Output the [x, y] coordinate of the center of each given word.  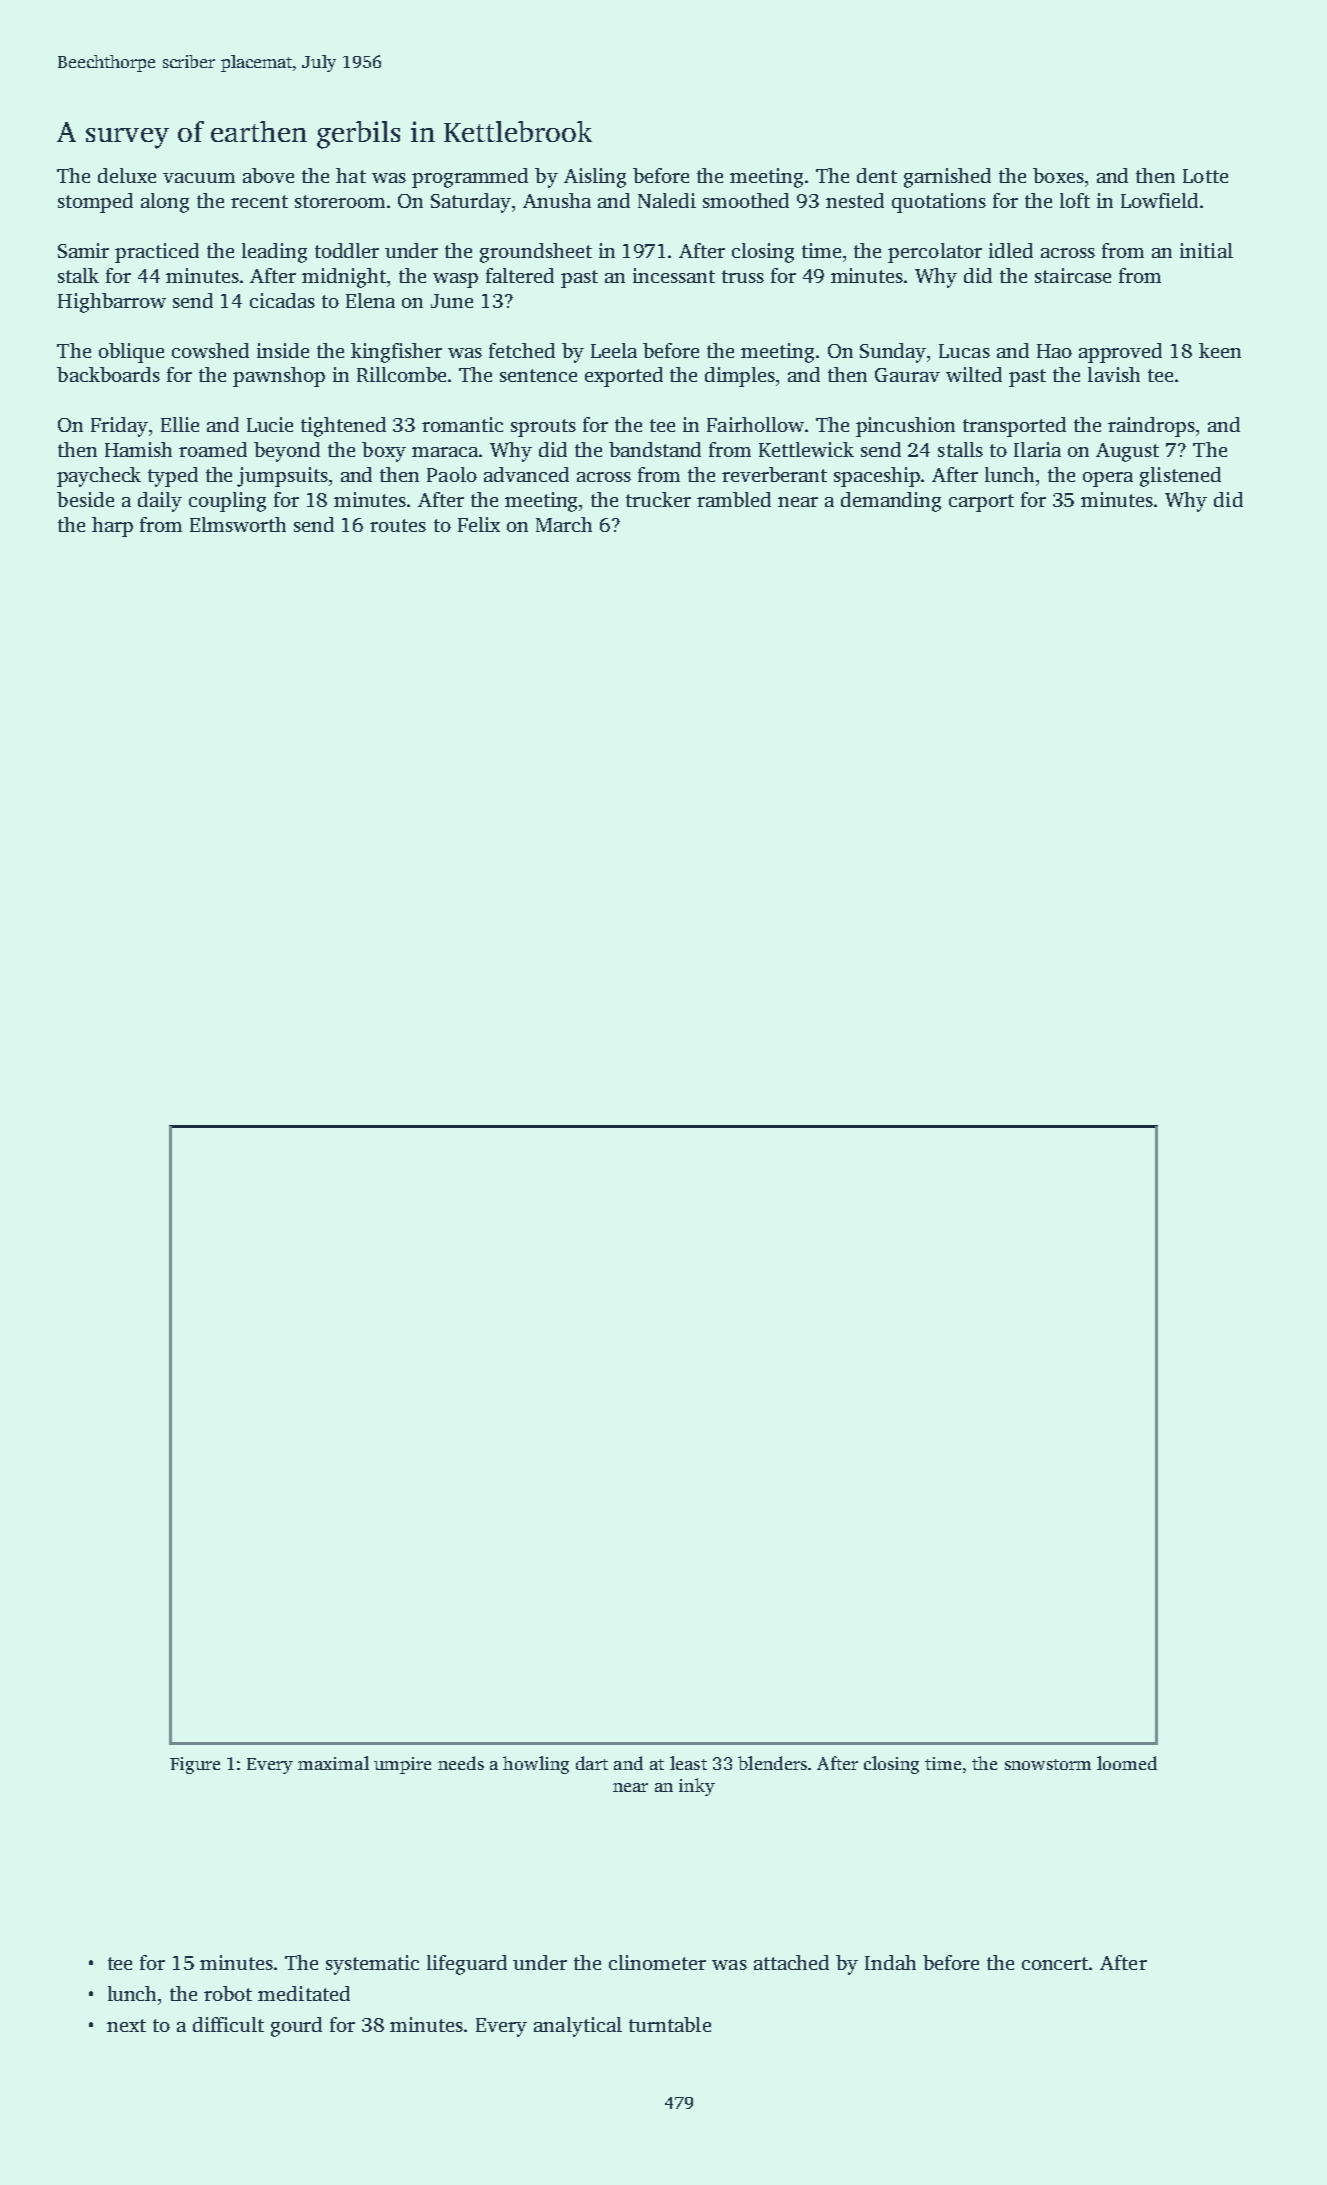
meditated [304, 1993]
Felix [479, 524]
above [268, 175]
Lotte [1205, 176]
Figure [195, 1765]
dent [877, 175]
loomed [1127, 1763]
